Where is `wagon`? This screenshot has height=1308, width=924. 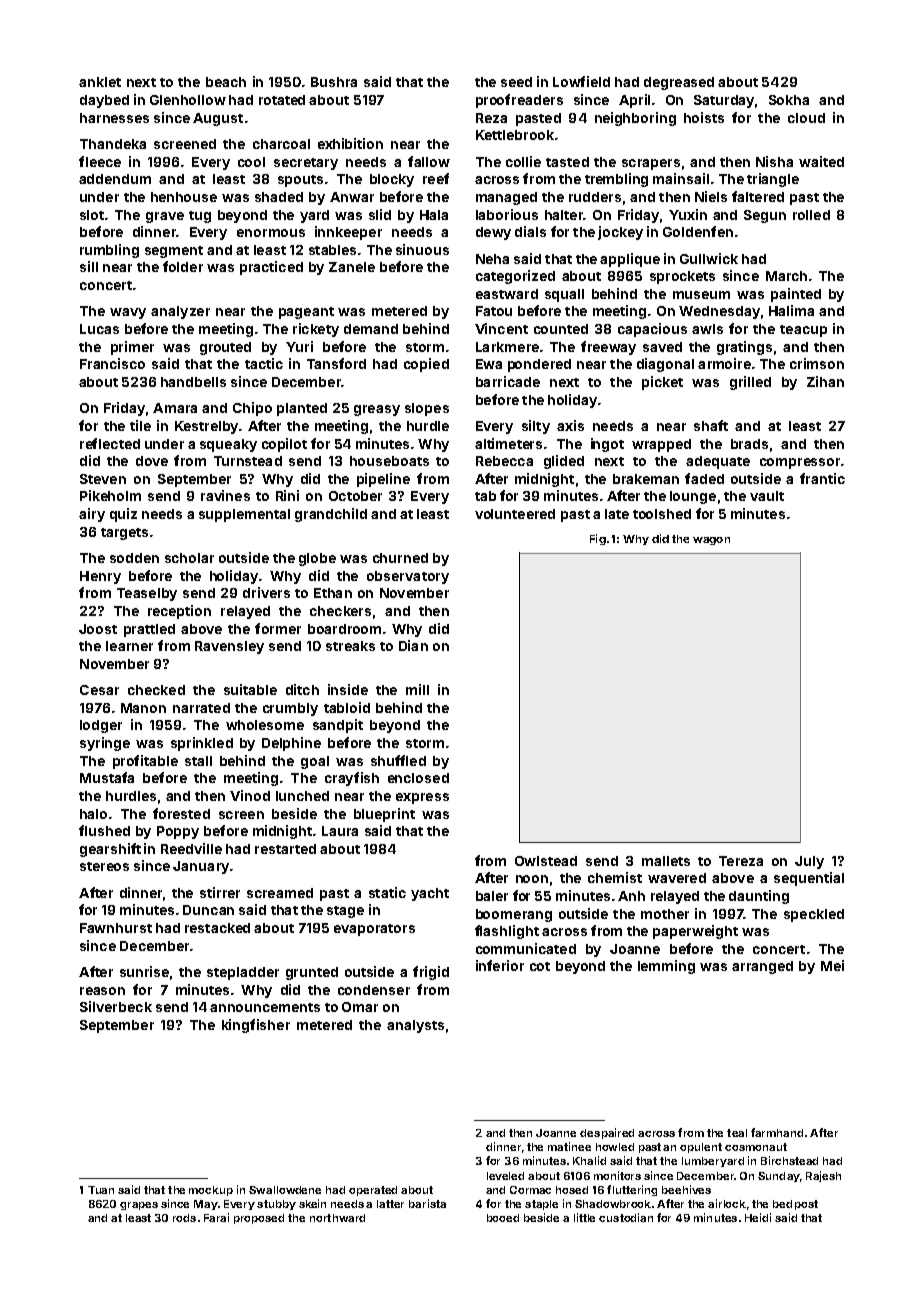 wagon is located at coordinates (711, 541).
